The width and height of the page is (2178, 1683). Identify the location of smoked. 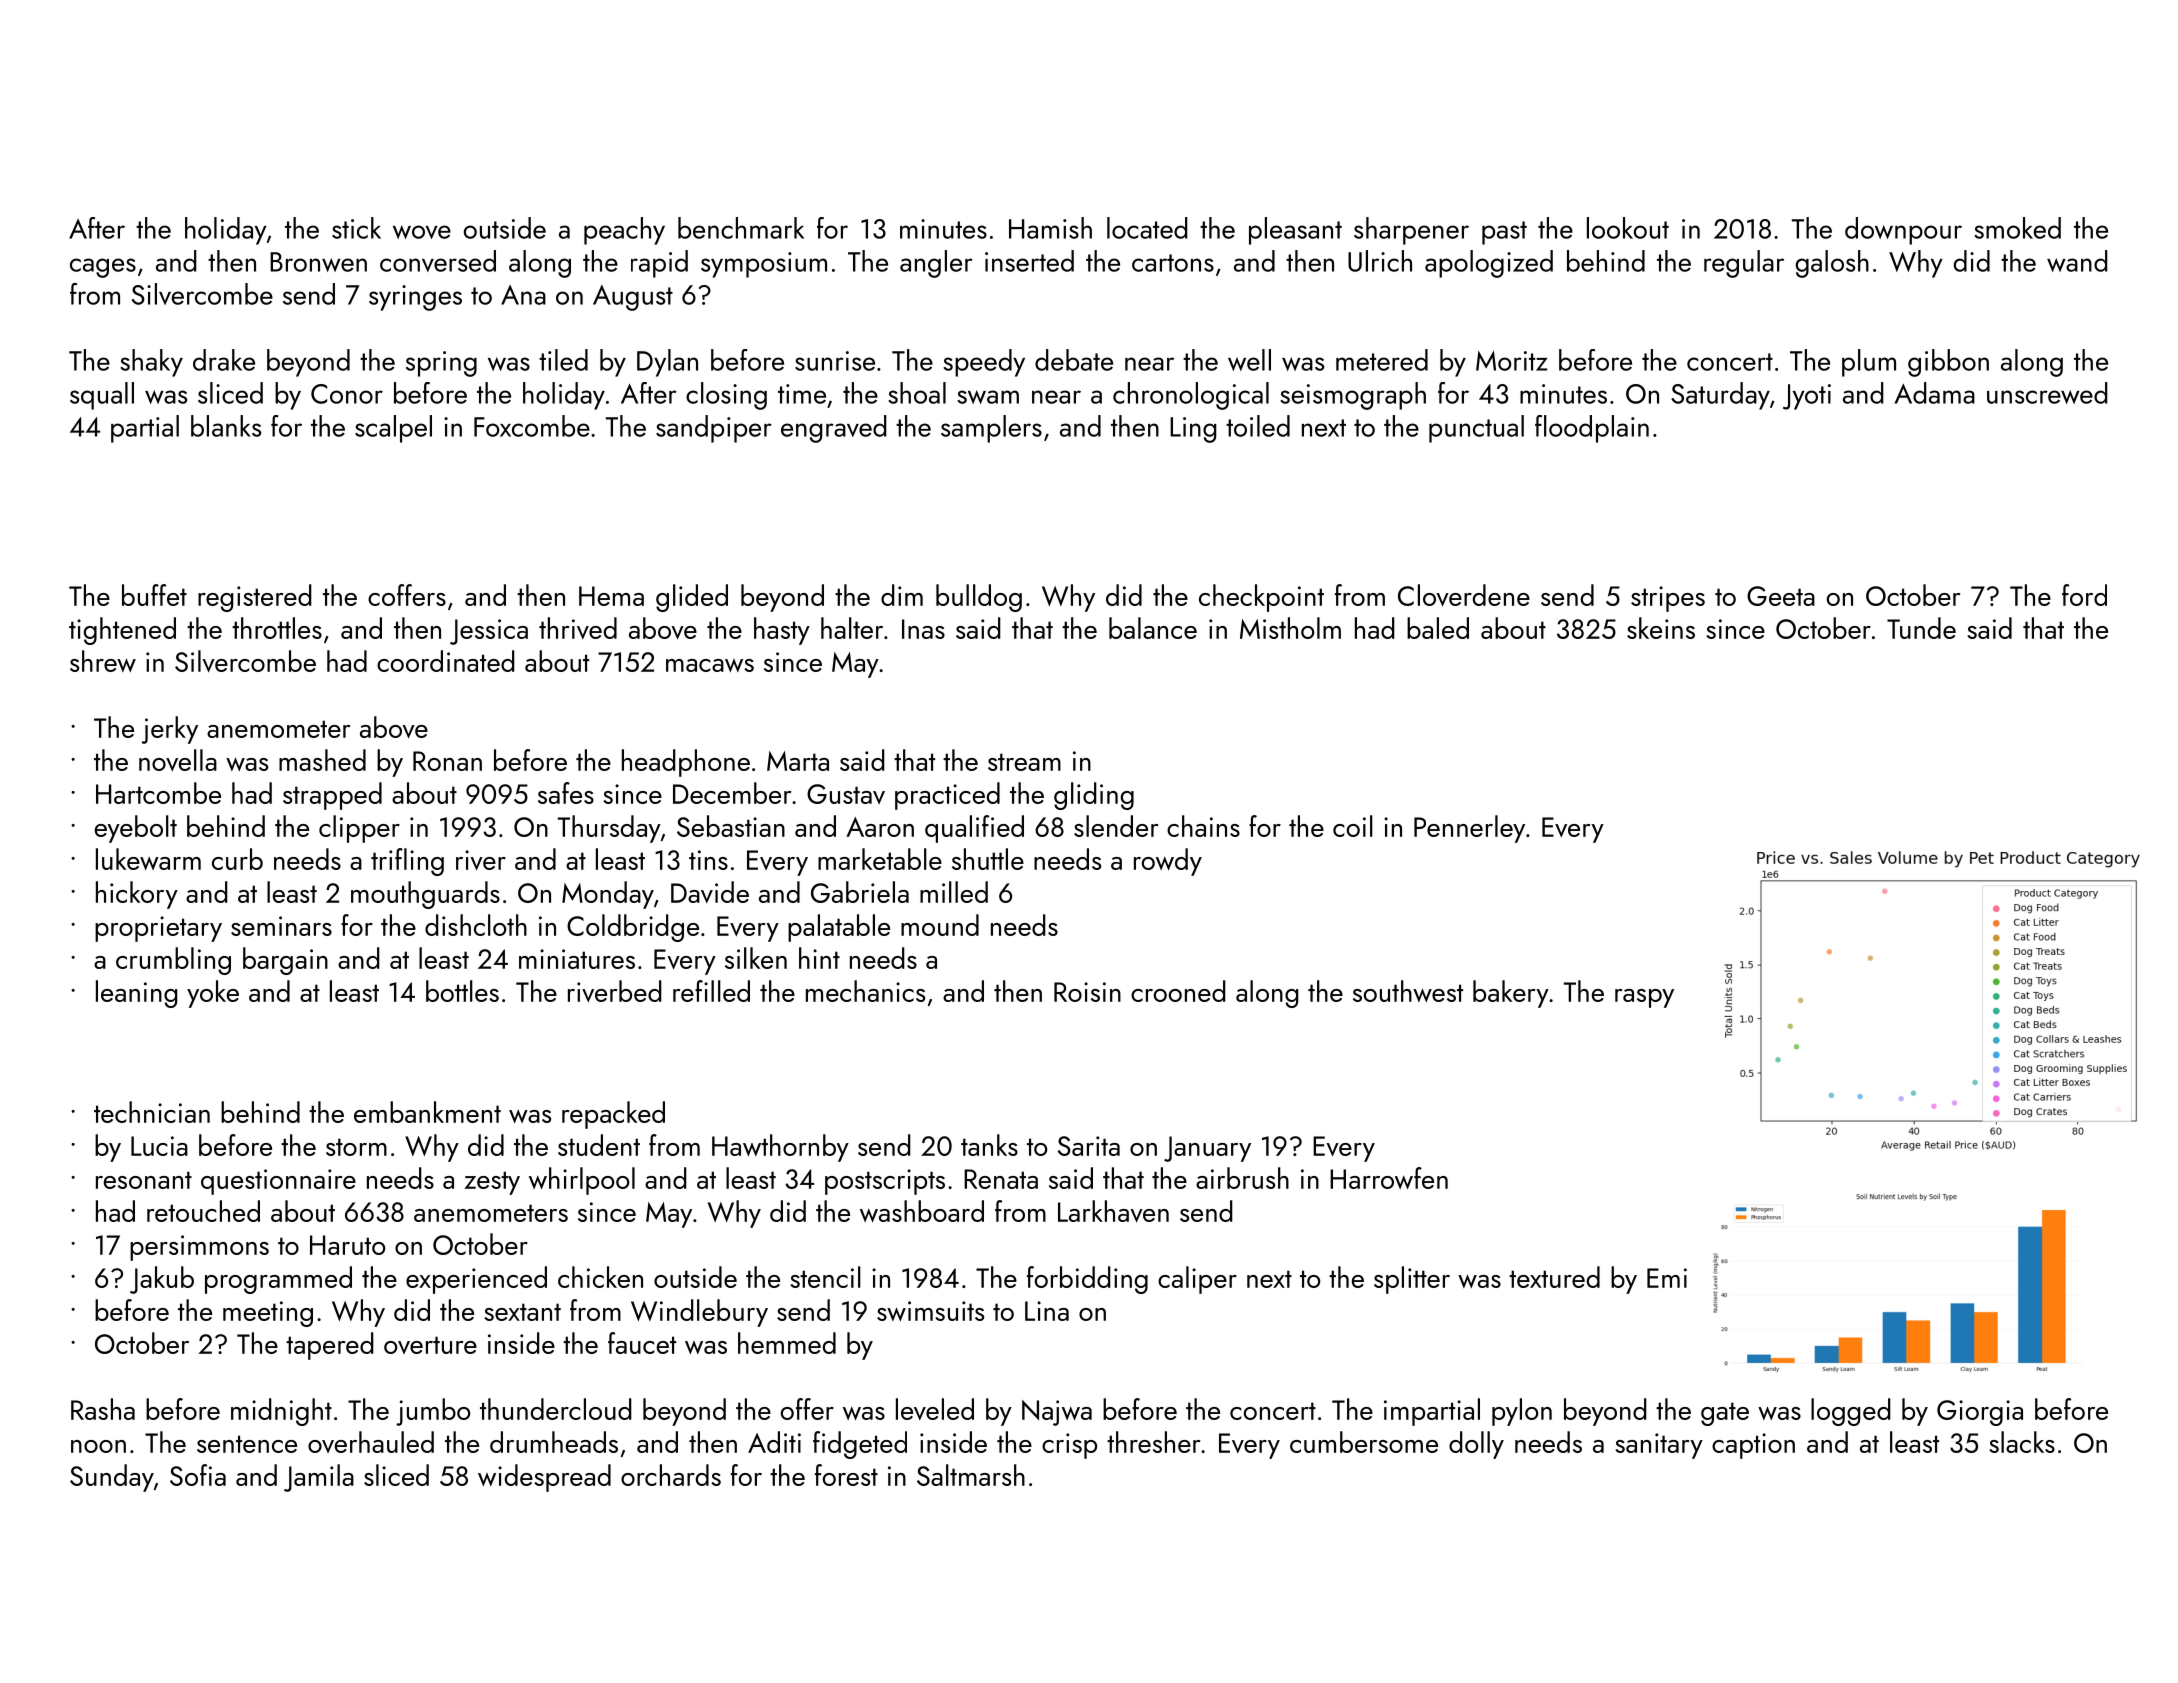
(2017, 228).
